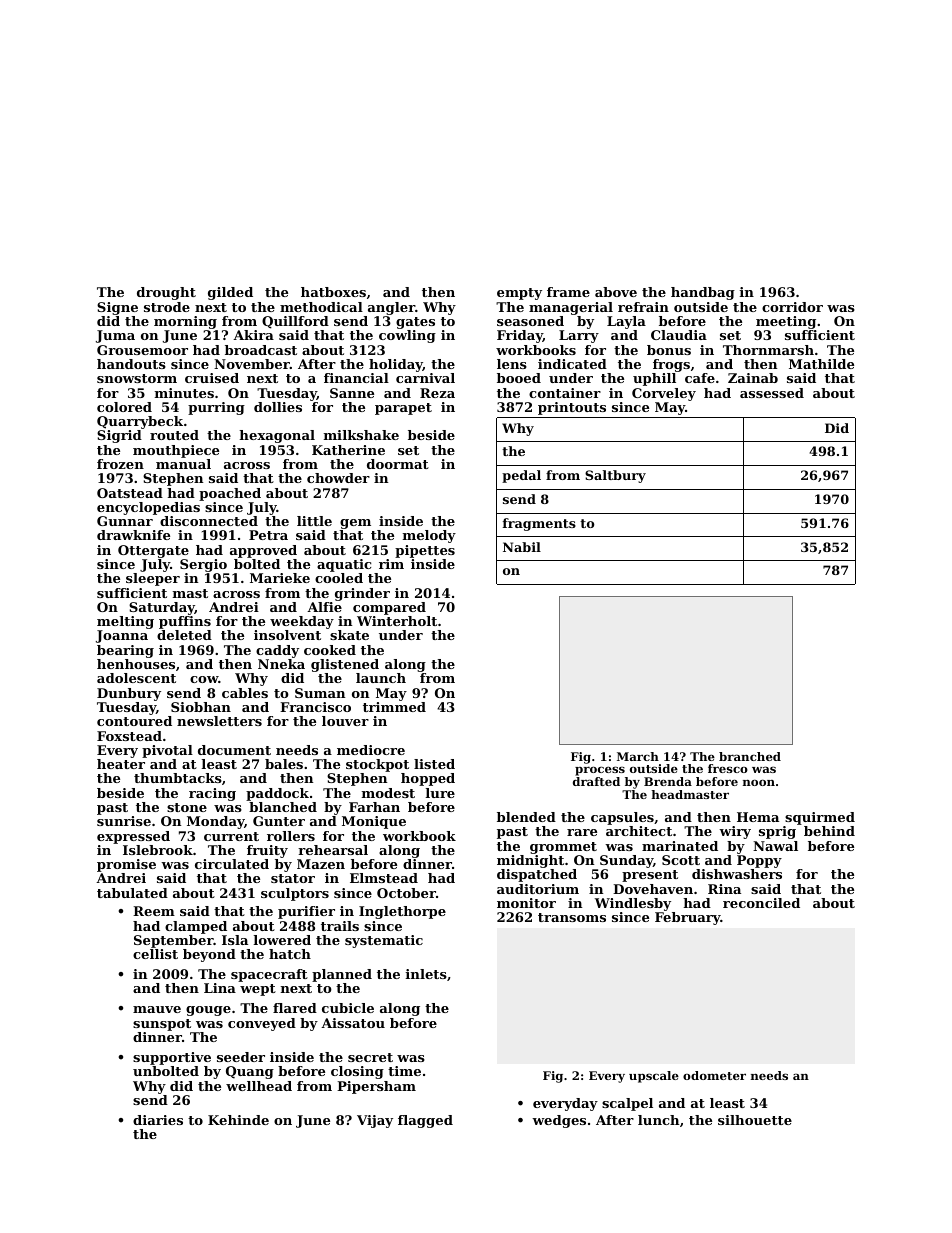 The image size is (952, 1233). I want to click on indicated, so click(572, 364).
